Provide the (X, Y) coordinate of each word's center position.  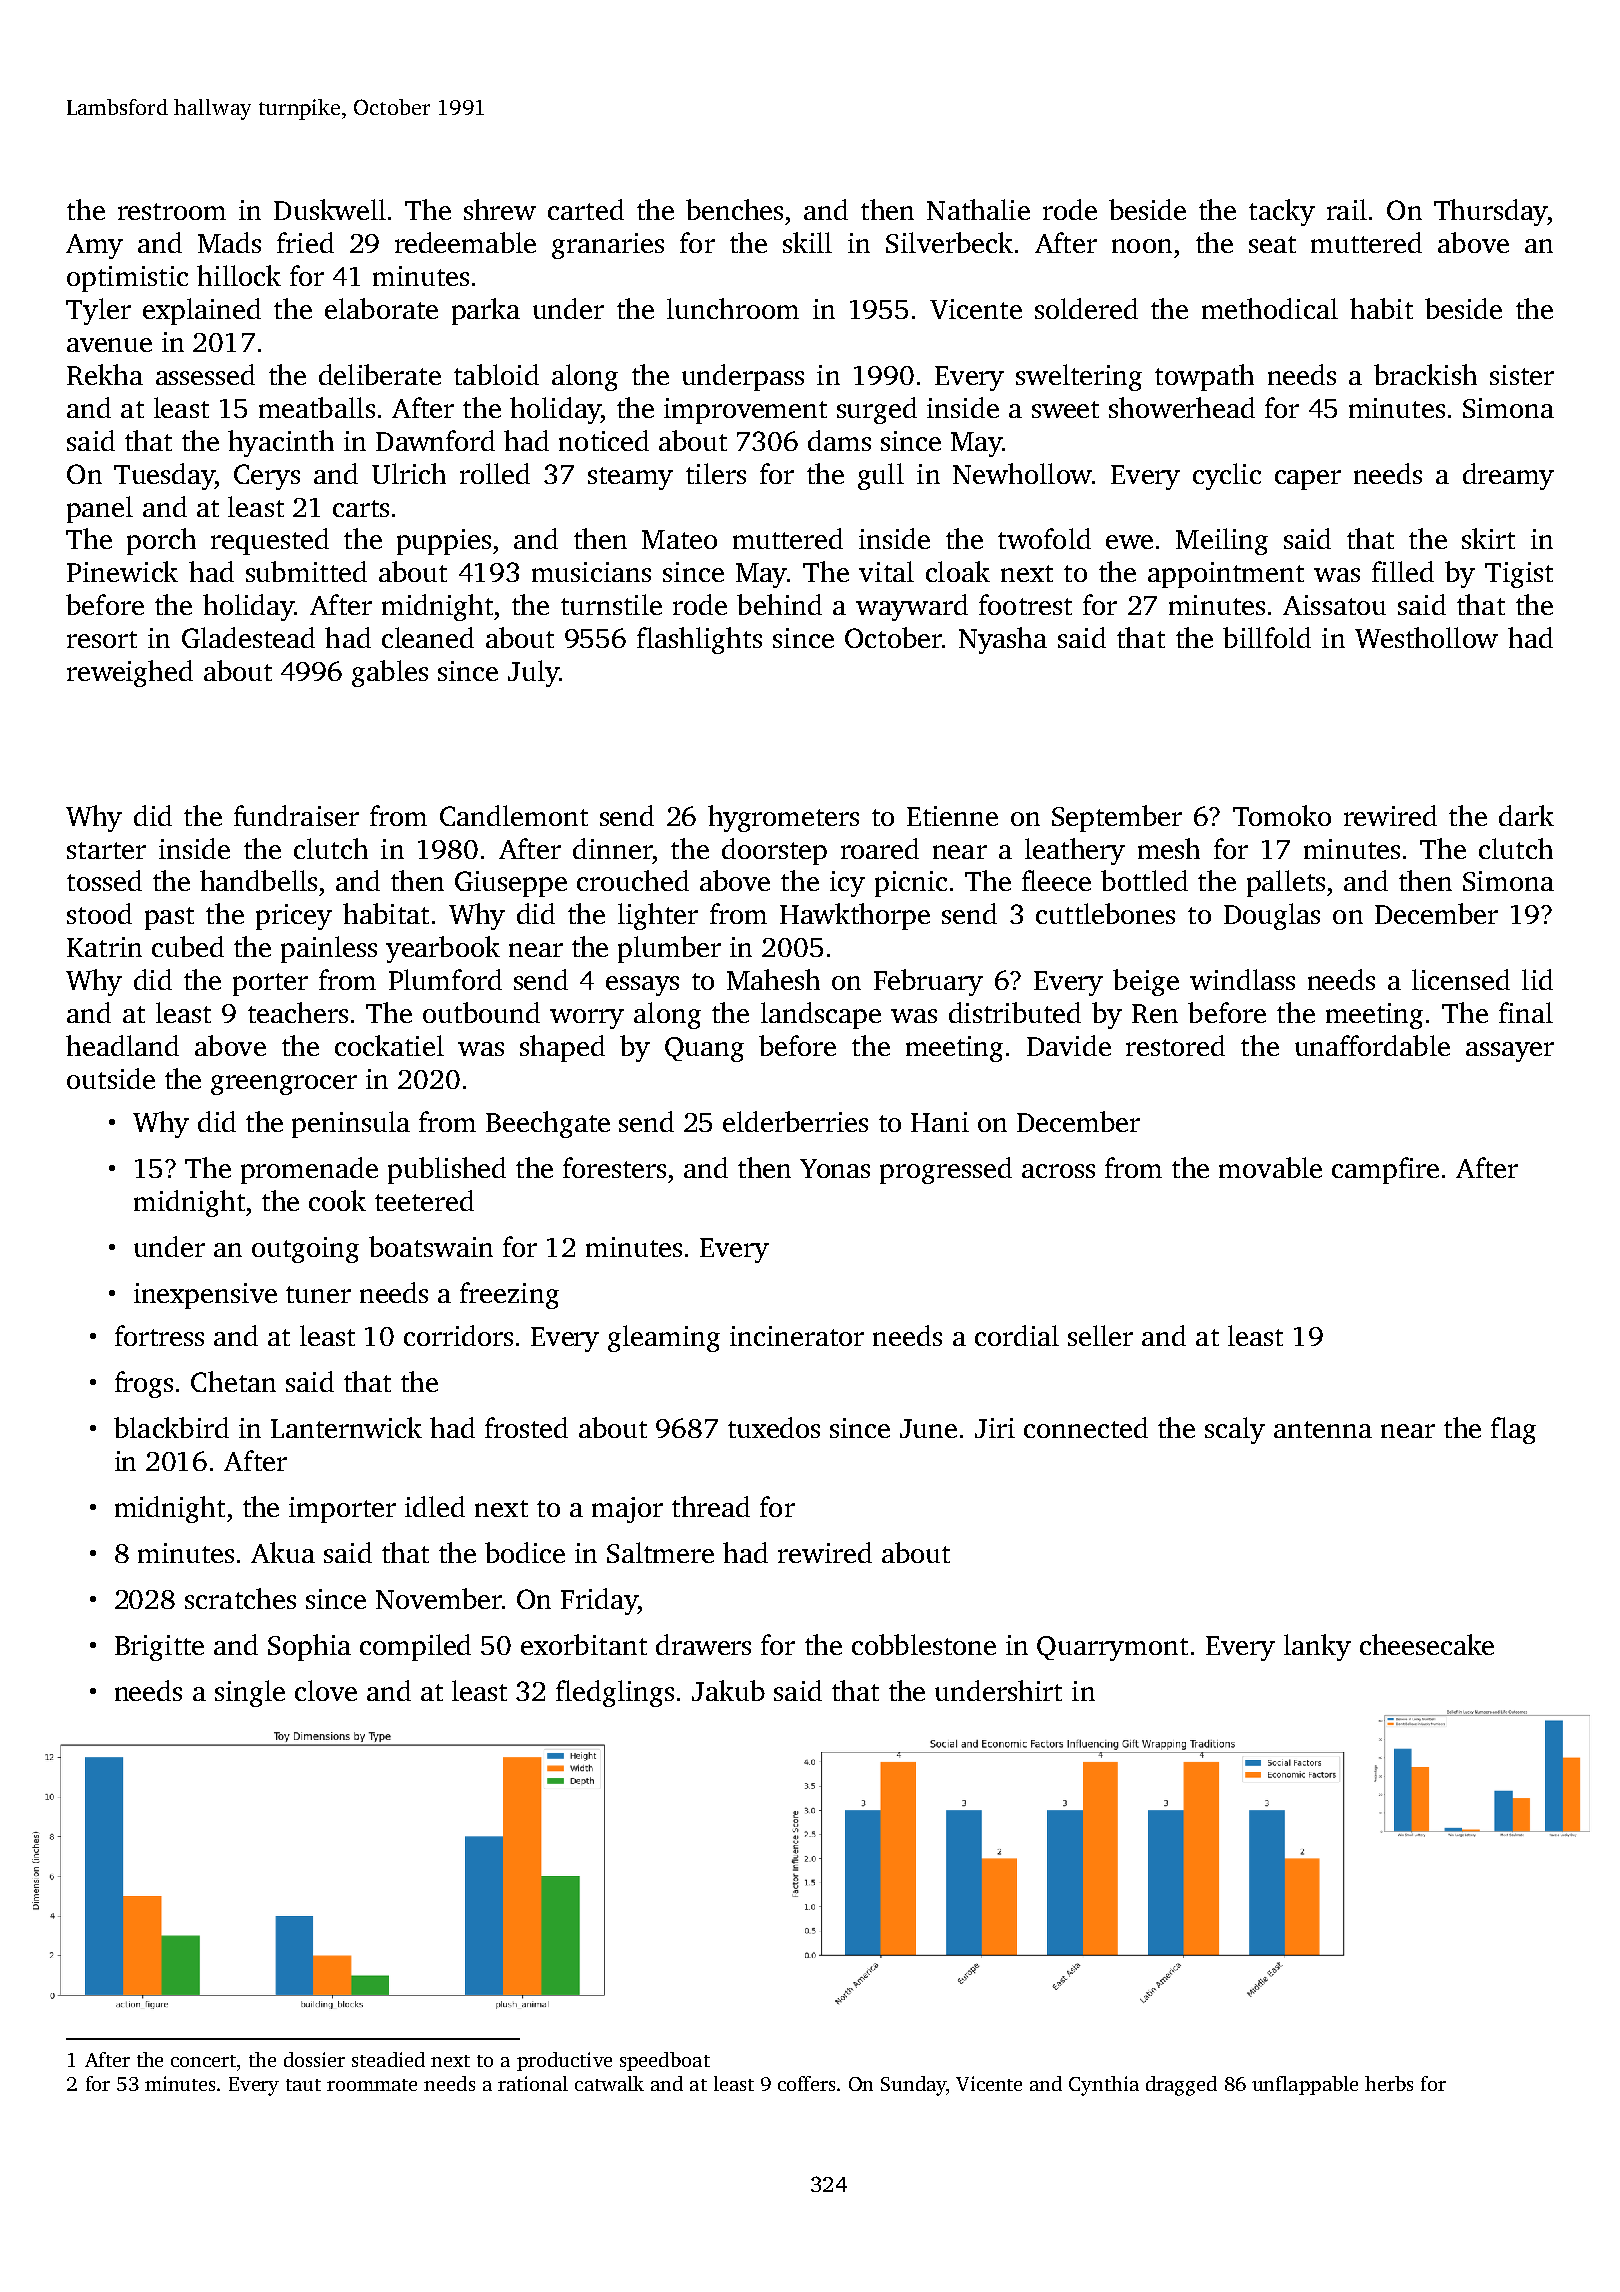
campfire (1385, 1170)
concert (203, 2061)
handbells (258, 880)
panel (100, 509)
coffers (806, 2083)
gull (881, 476)
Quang (704, 1049)
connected (1086, 1427)
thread (711, 1506)
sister (1522, 375)
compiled (415, 1647)
